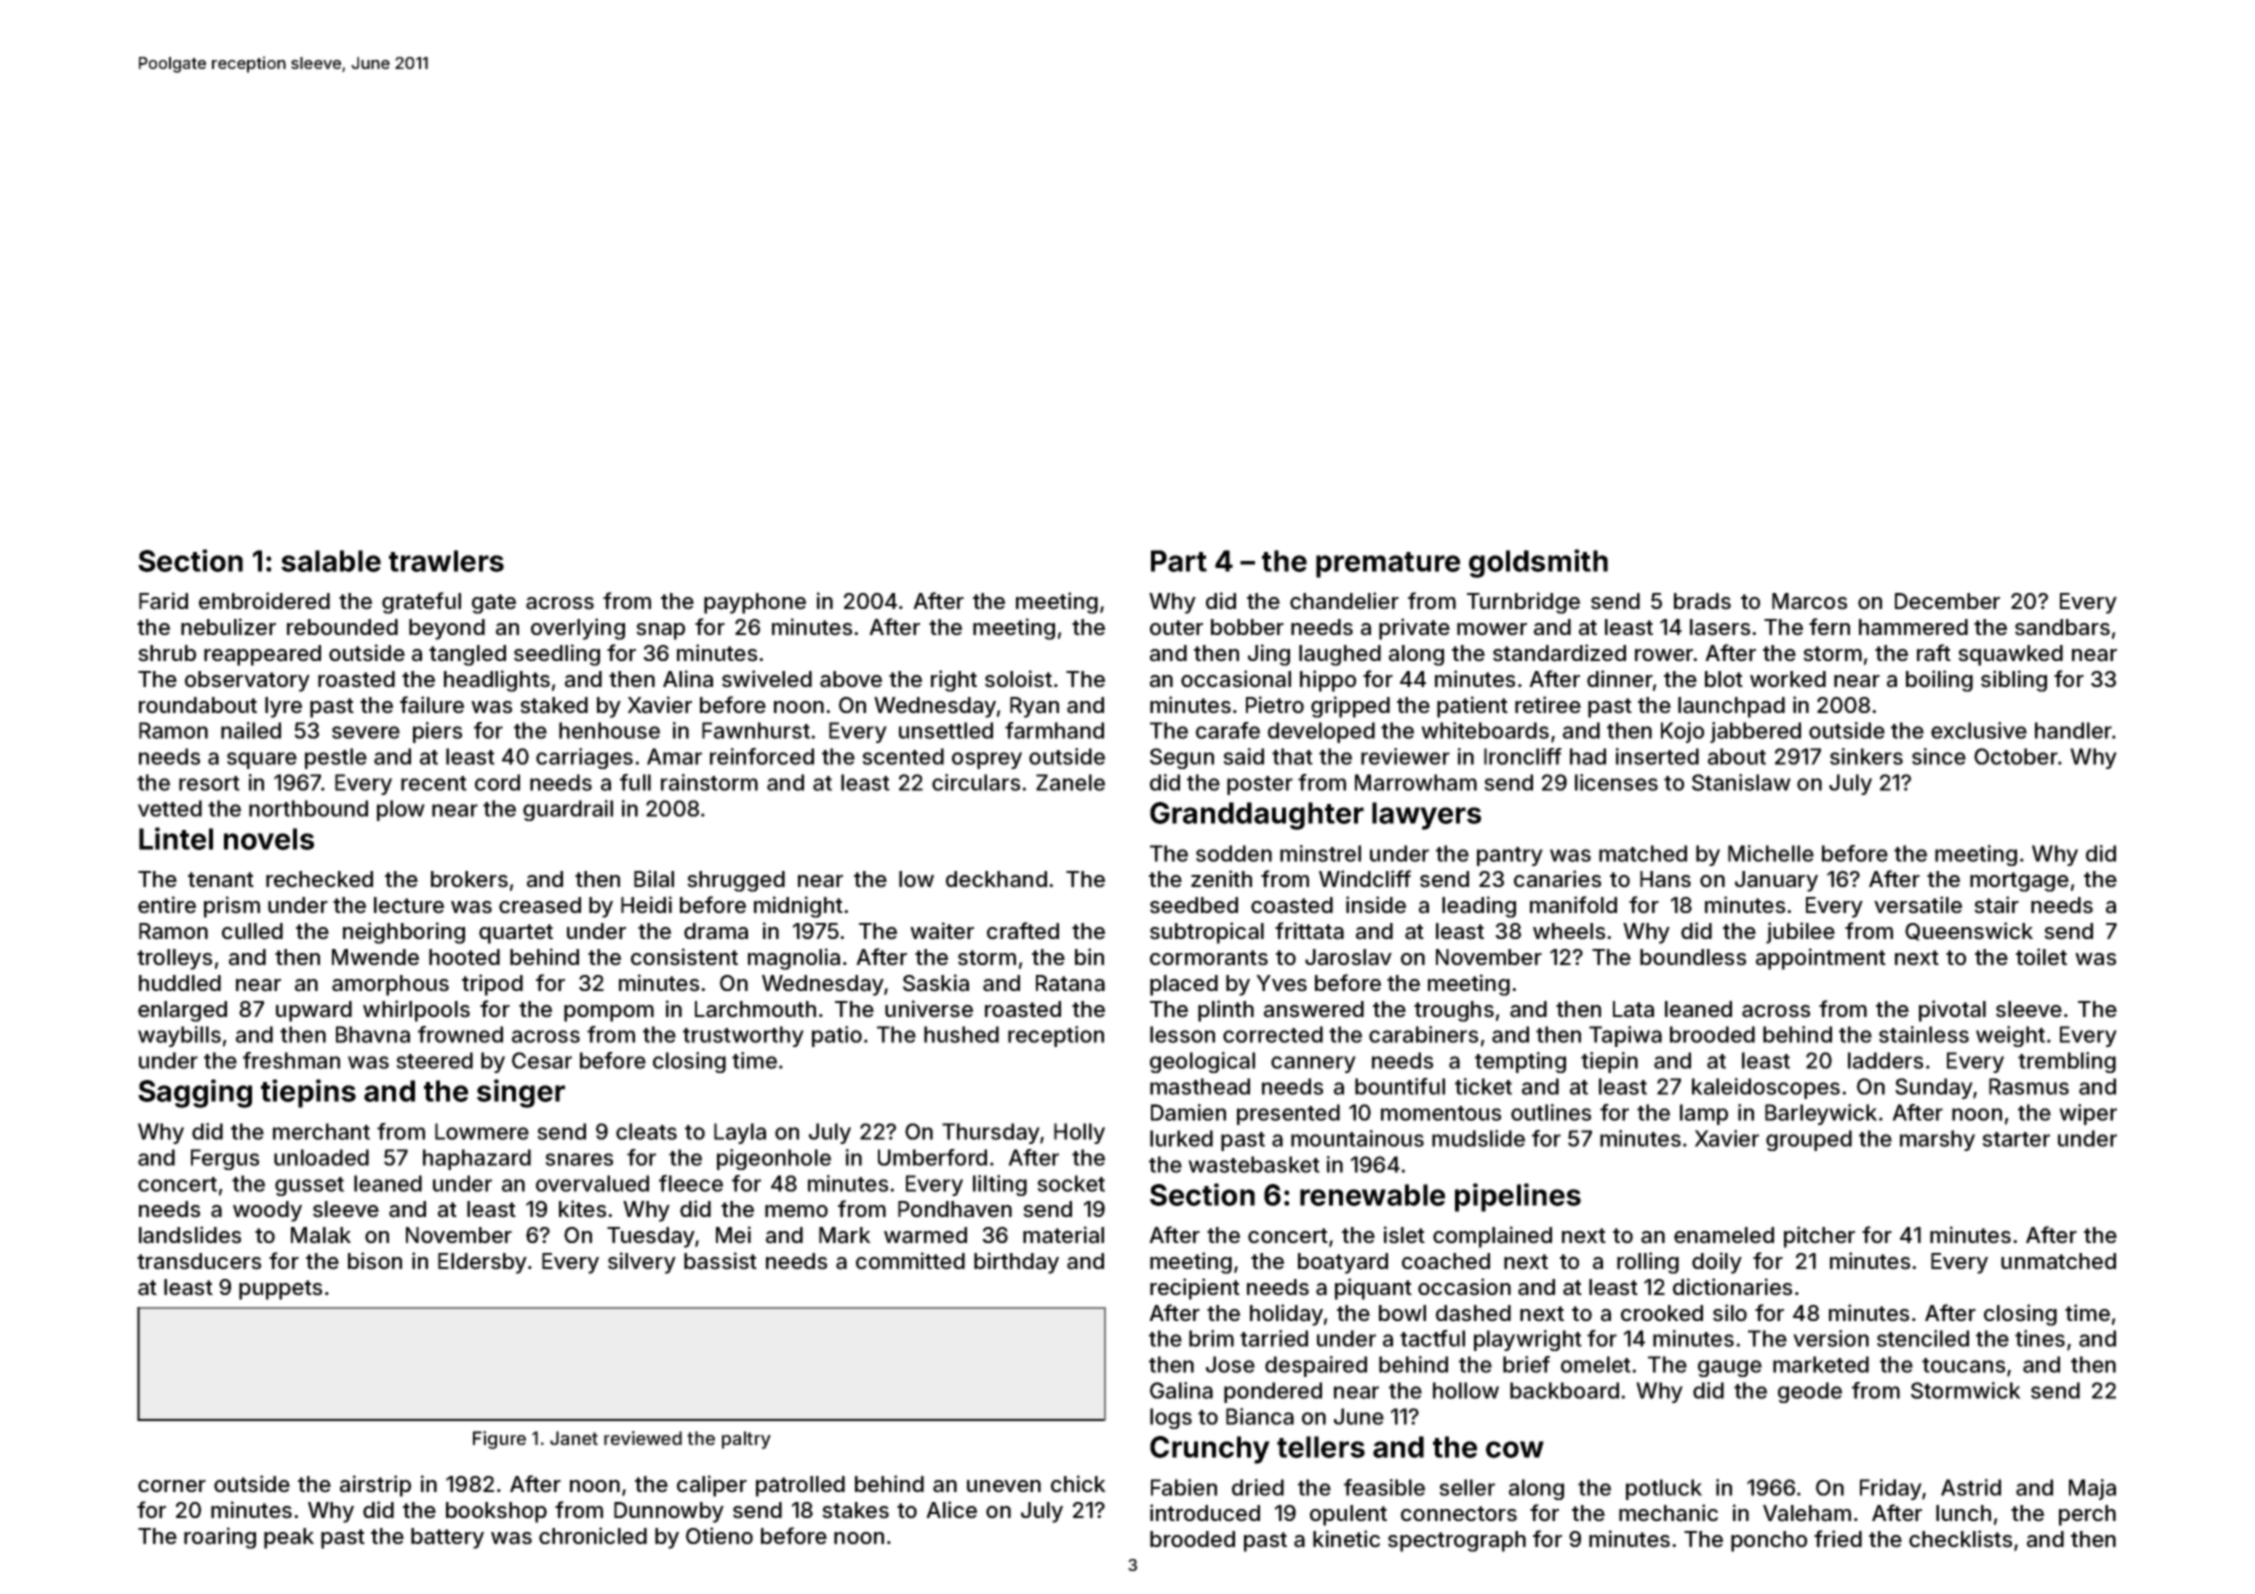 This document has height=1594, width=2255. Describe the element at coordinates (247, 681) in the document. I see `observatory` at that location.
